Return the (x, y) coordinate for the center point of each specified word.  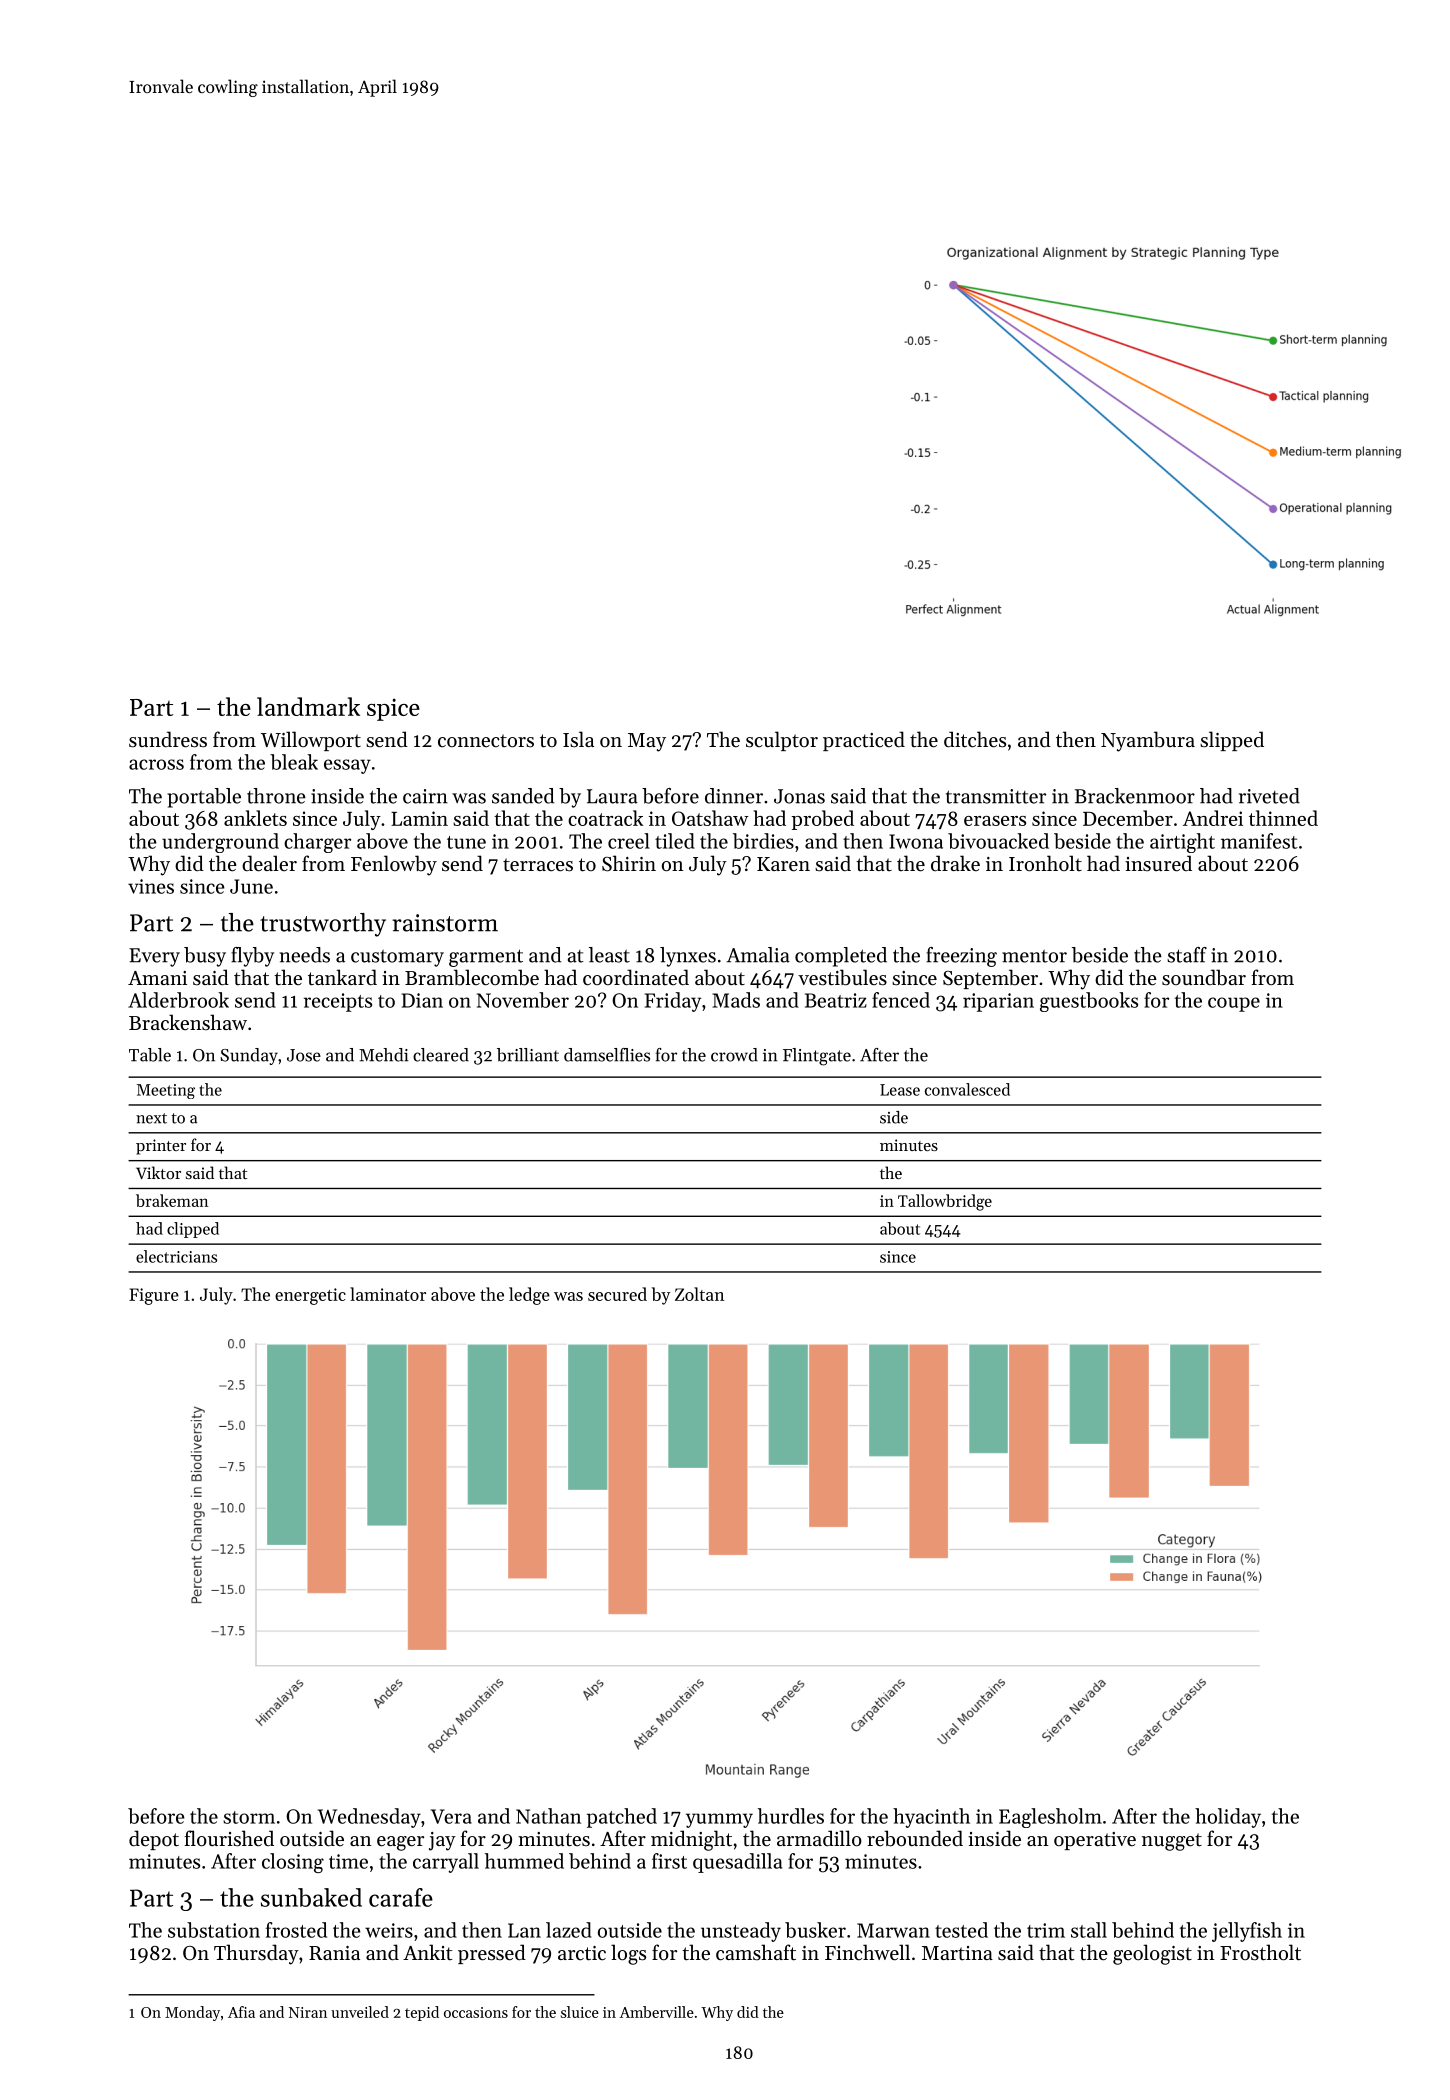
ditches (975, 739)
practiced (864, 741)
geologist (1152, 1954)
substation (214, 1930)
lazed (569, 1930)
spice (393, 709)
